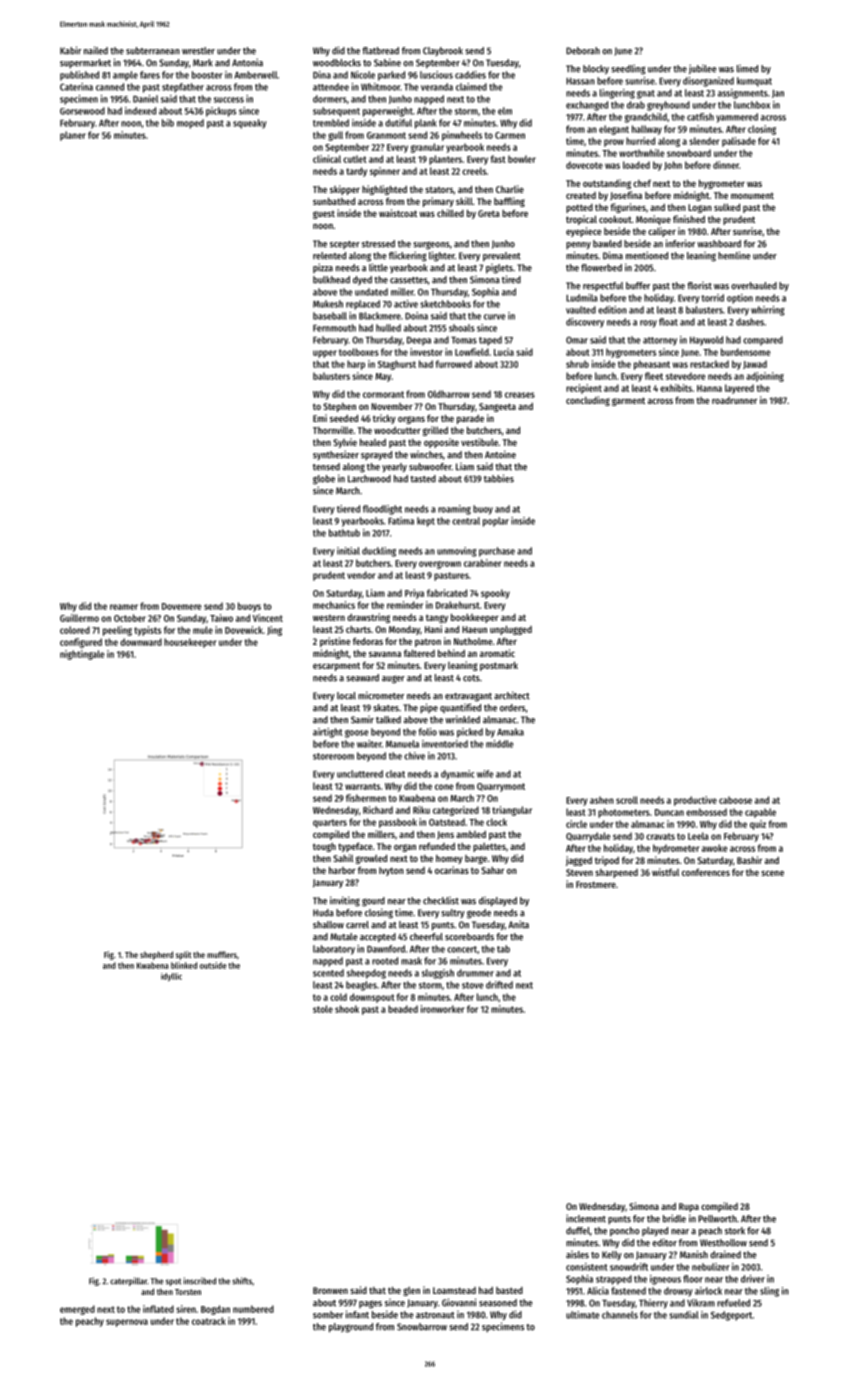 The height and width of the image is (1400, 849). I want to click on flatbread, so click(380, 51).
